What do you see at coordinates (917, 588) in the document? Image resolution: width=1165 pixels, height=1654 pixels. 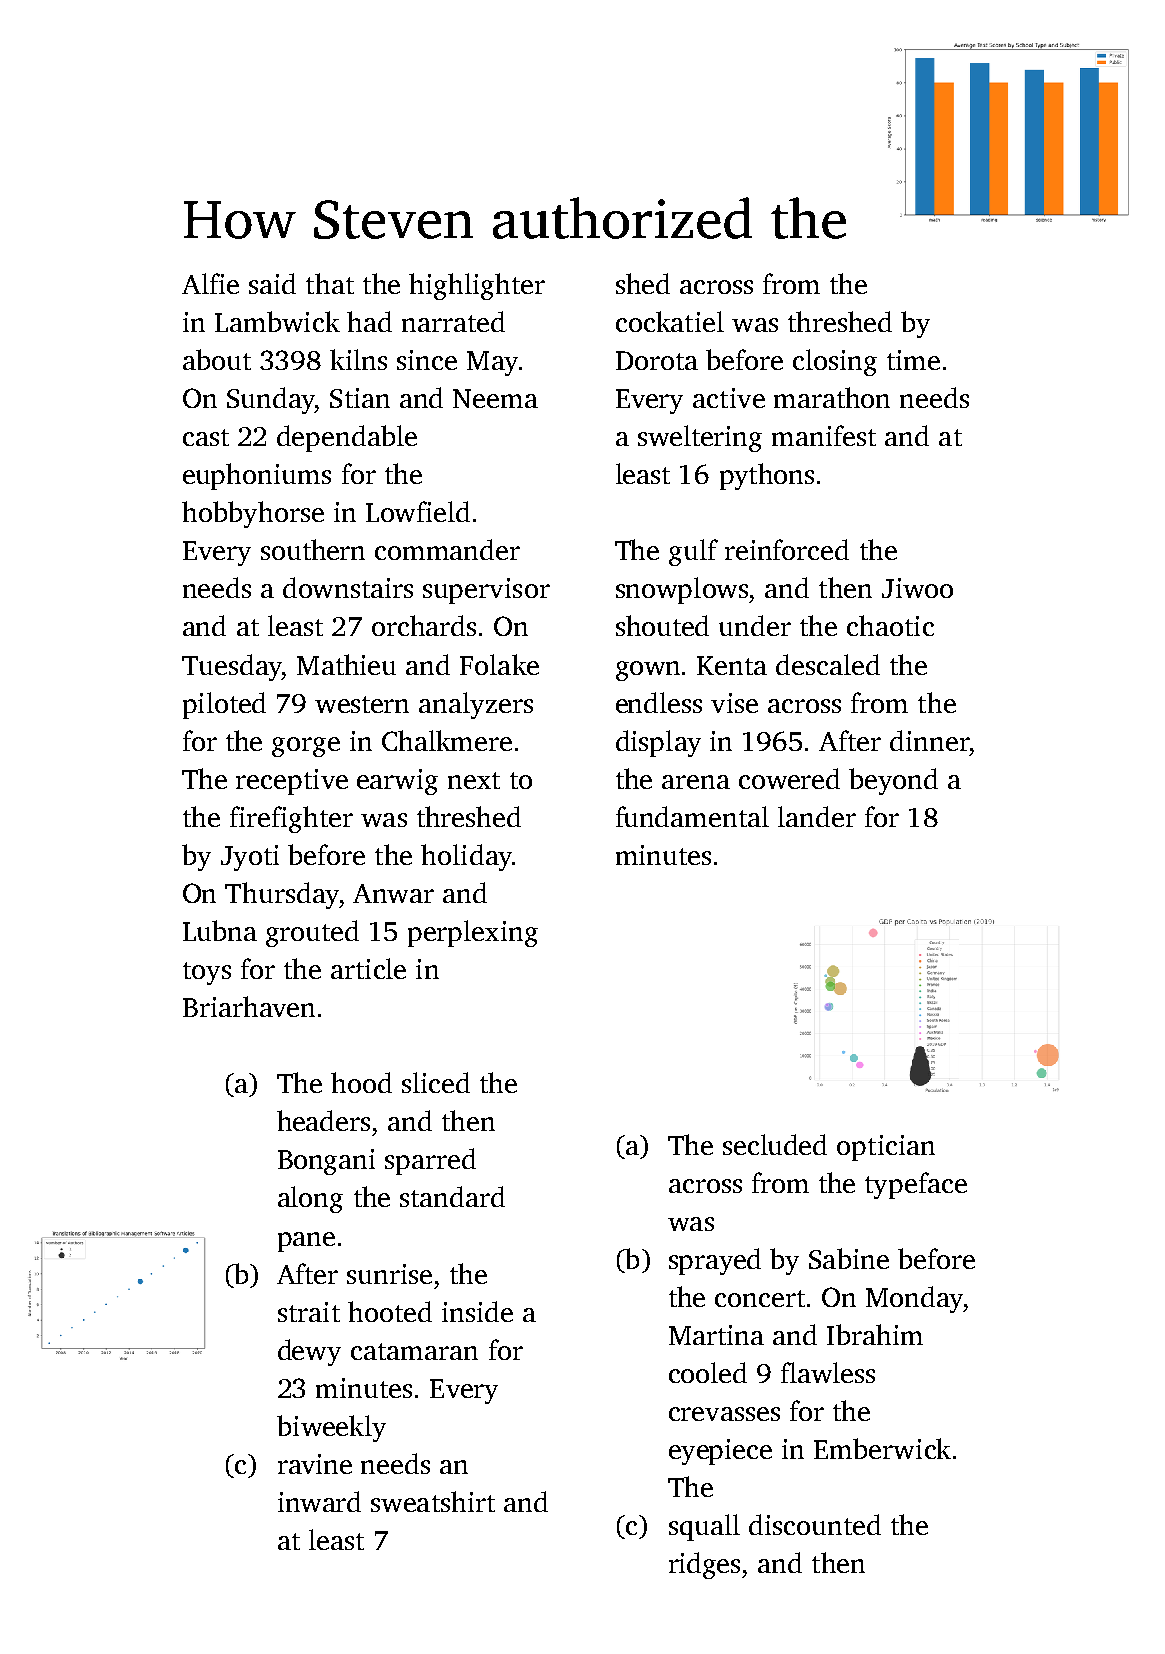 I see `Jiwoo` at bounding box center [917, 588].
